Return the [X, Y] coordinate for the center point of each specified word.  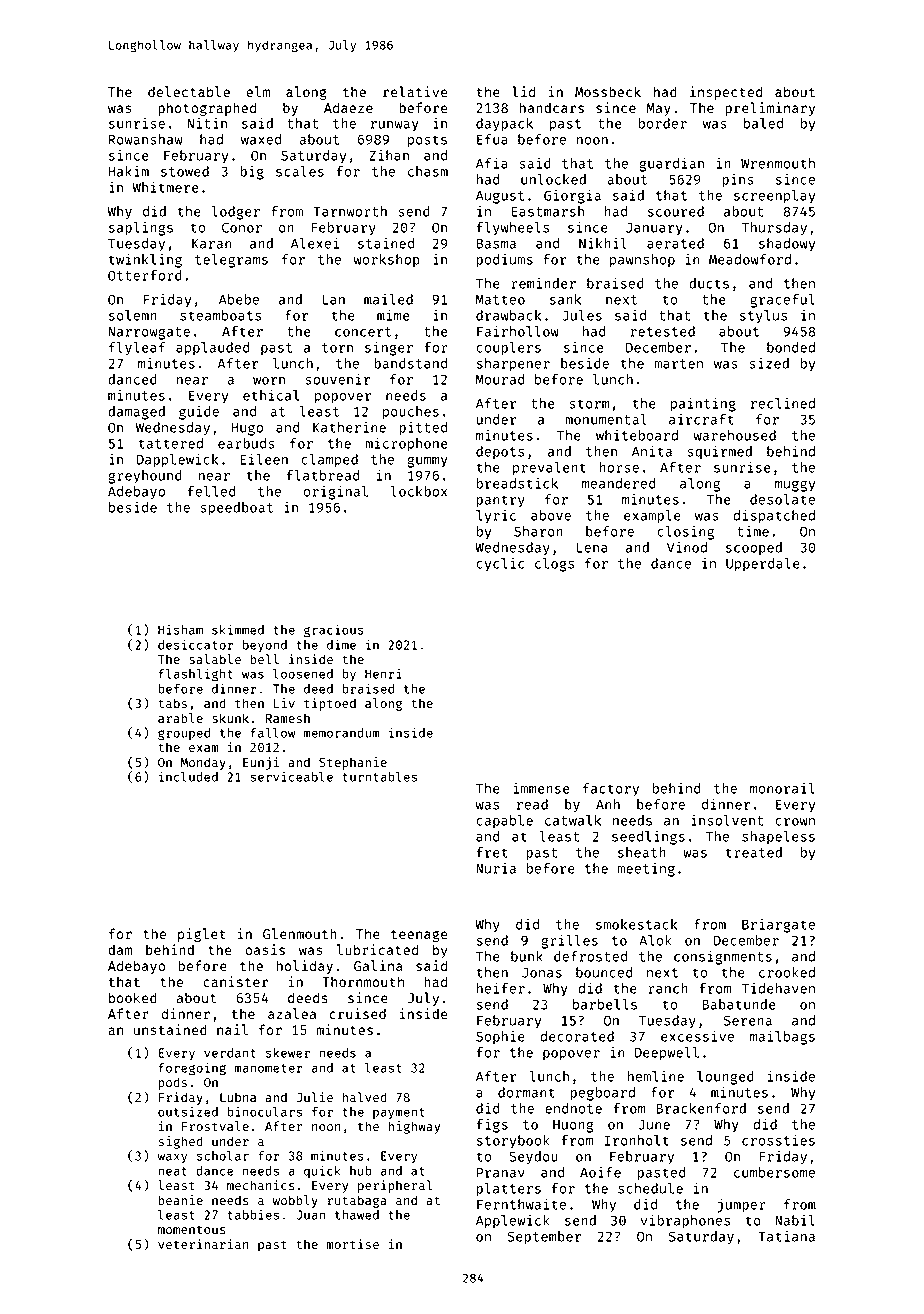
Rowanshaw [146, 139]
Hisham [180, 629]
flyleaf [137, 349]
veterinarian [203, 1244]
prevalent [549, 469]
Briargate [778, 926]
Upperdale [763, 565]
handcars [552, 107]
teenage [419, 936]
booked [133, 997]
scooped [754, 549]
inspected [726, 93]
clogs [554, 565]
